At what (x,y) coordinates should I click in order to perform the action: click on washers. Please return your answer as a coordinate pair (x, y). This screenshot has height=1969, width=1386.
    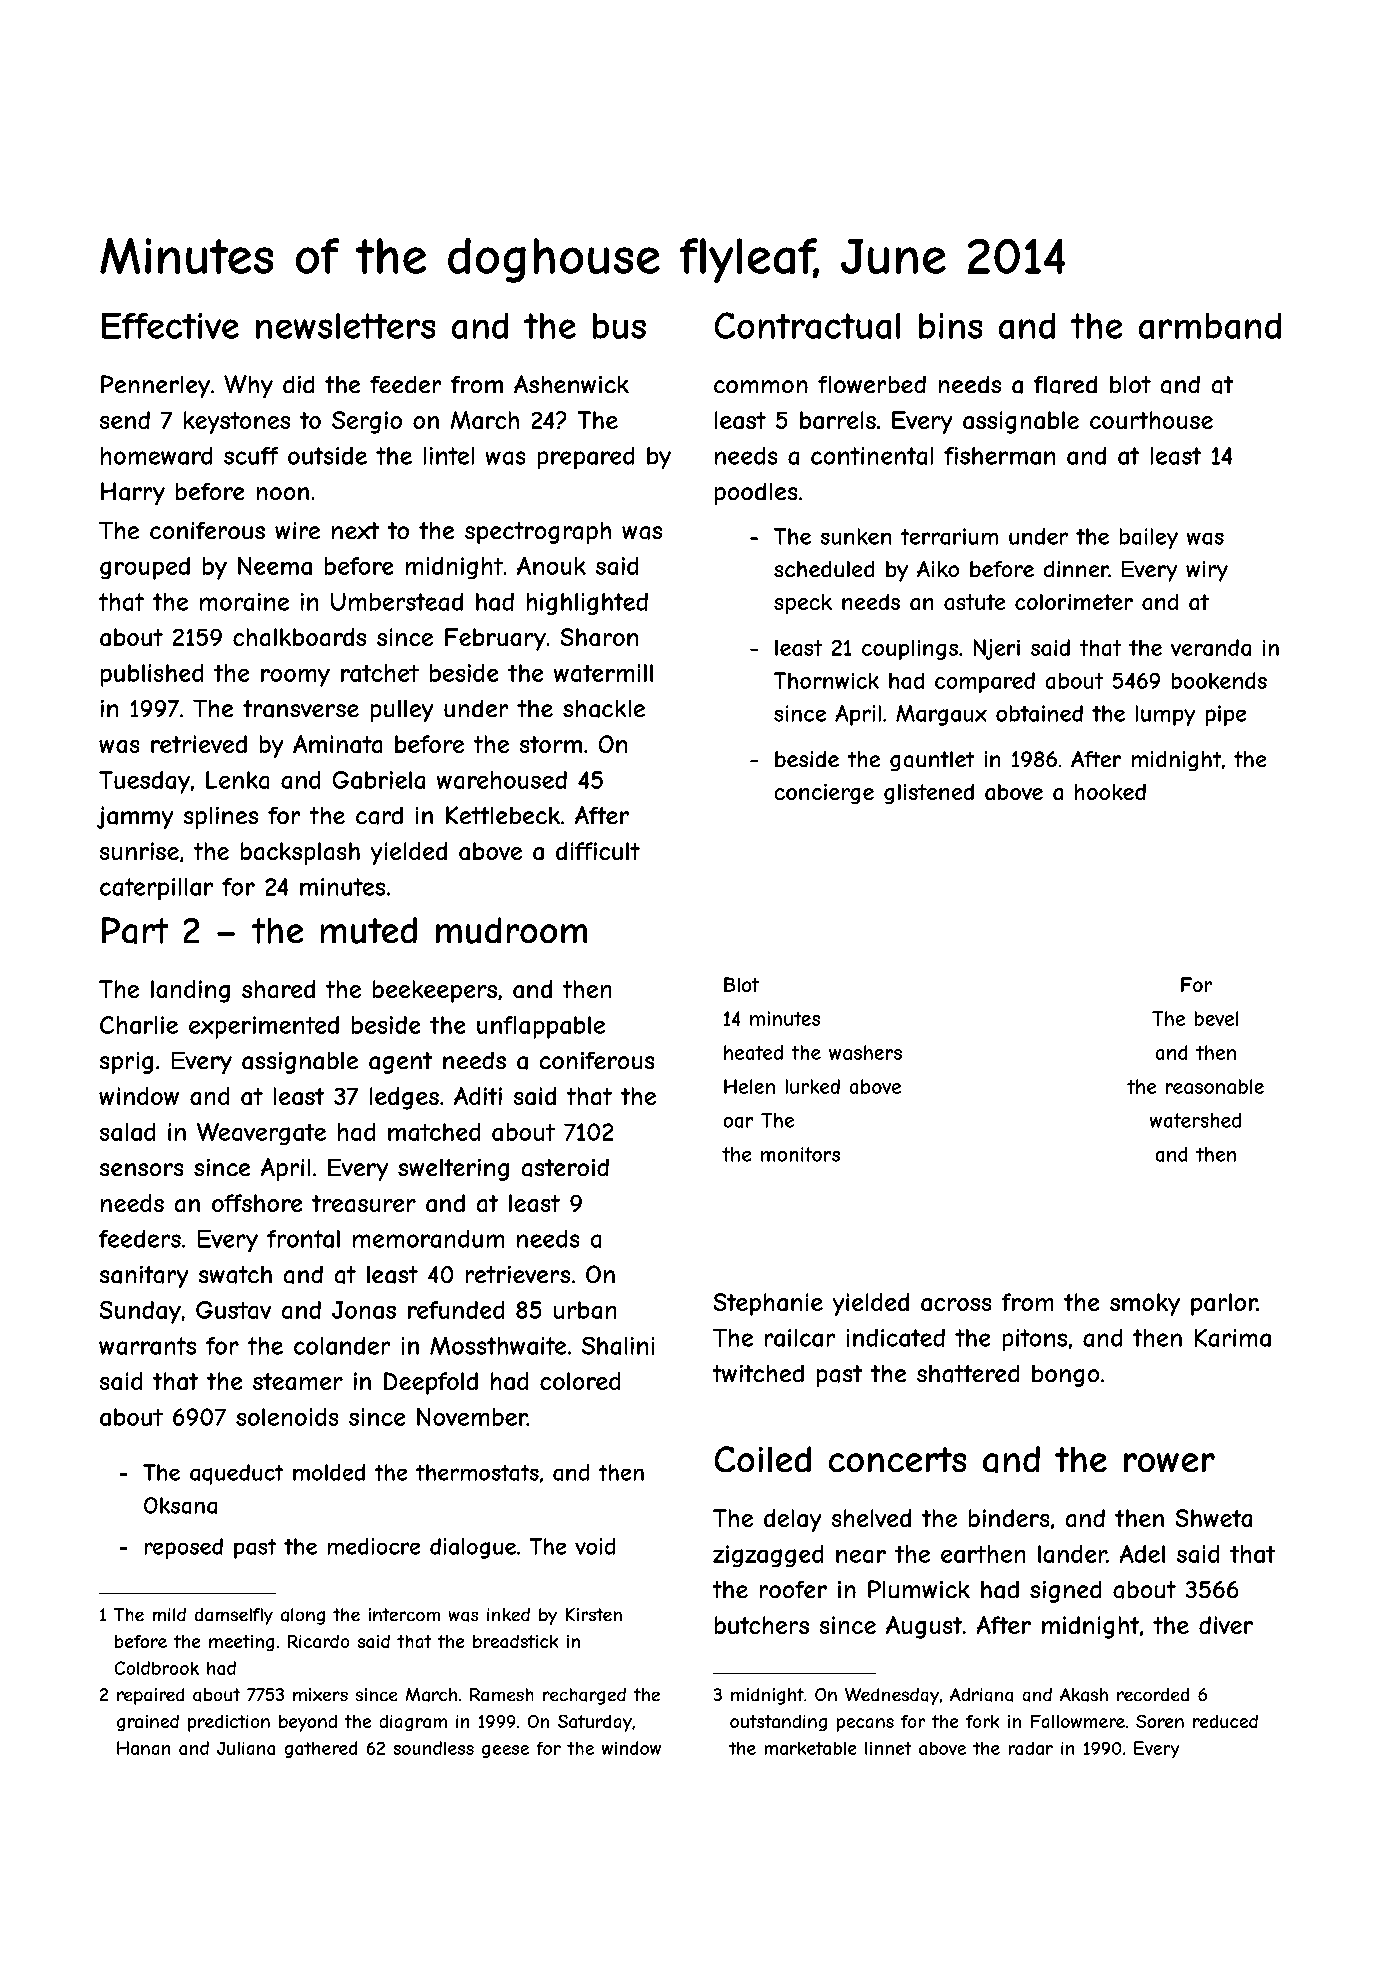
    Looking at the image, I should click on (865, 1052).
